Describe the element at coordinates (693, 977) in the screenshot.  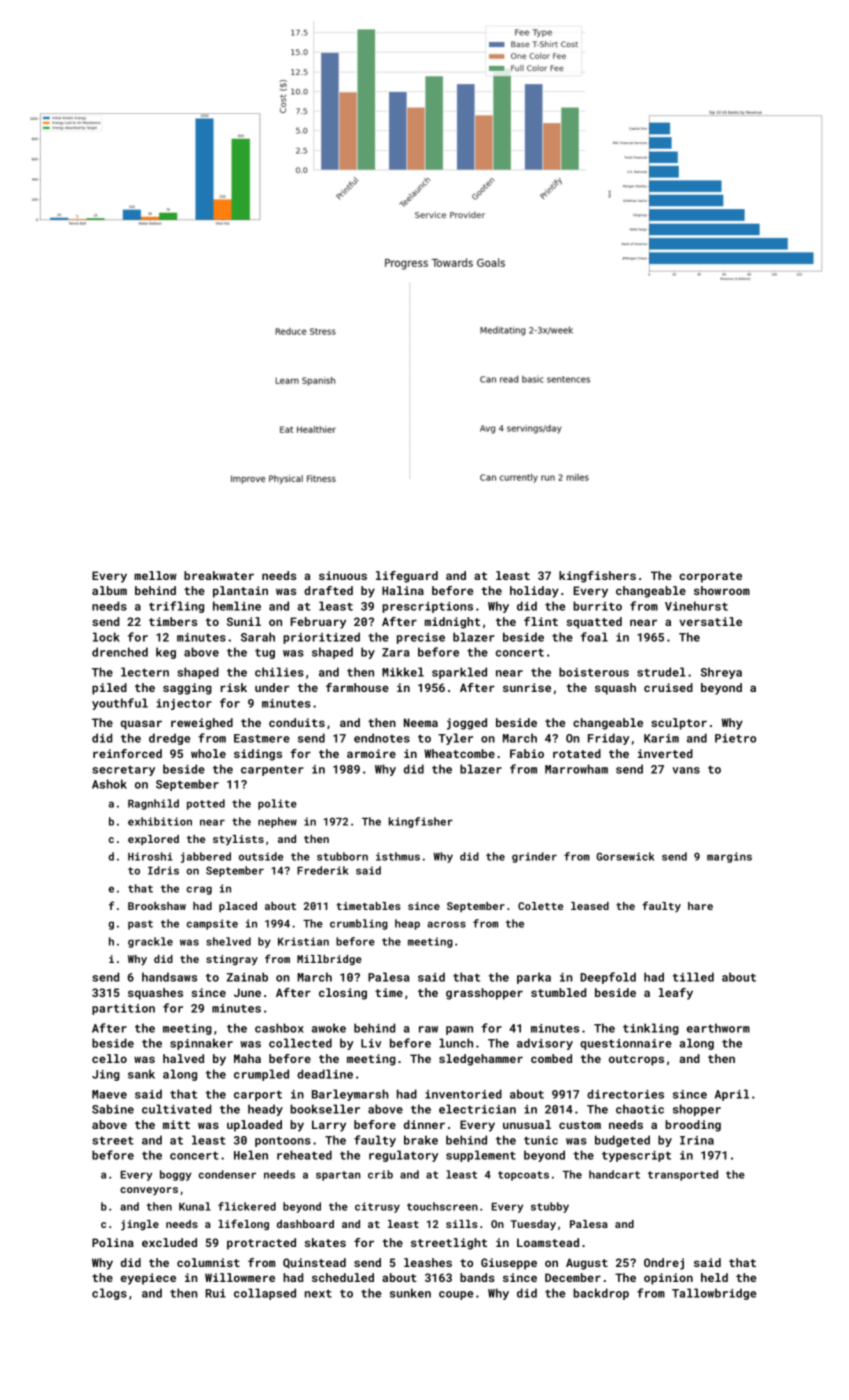
I see `tilled` at that location.
